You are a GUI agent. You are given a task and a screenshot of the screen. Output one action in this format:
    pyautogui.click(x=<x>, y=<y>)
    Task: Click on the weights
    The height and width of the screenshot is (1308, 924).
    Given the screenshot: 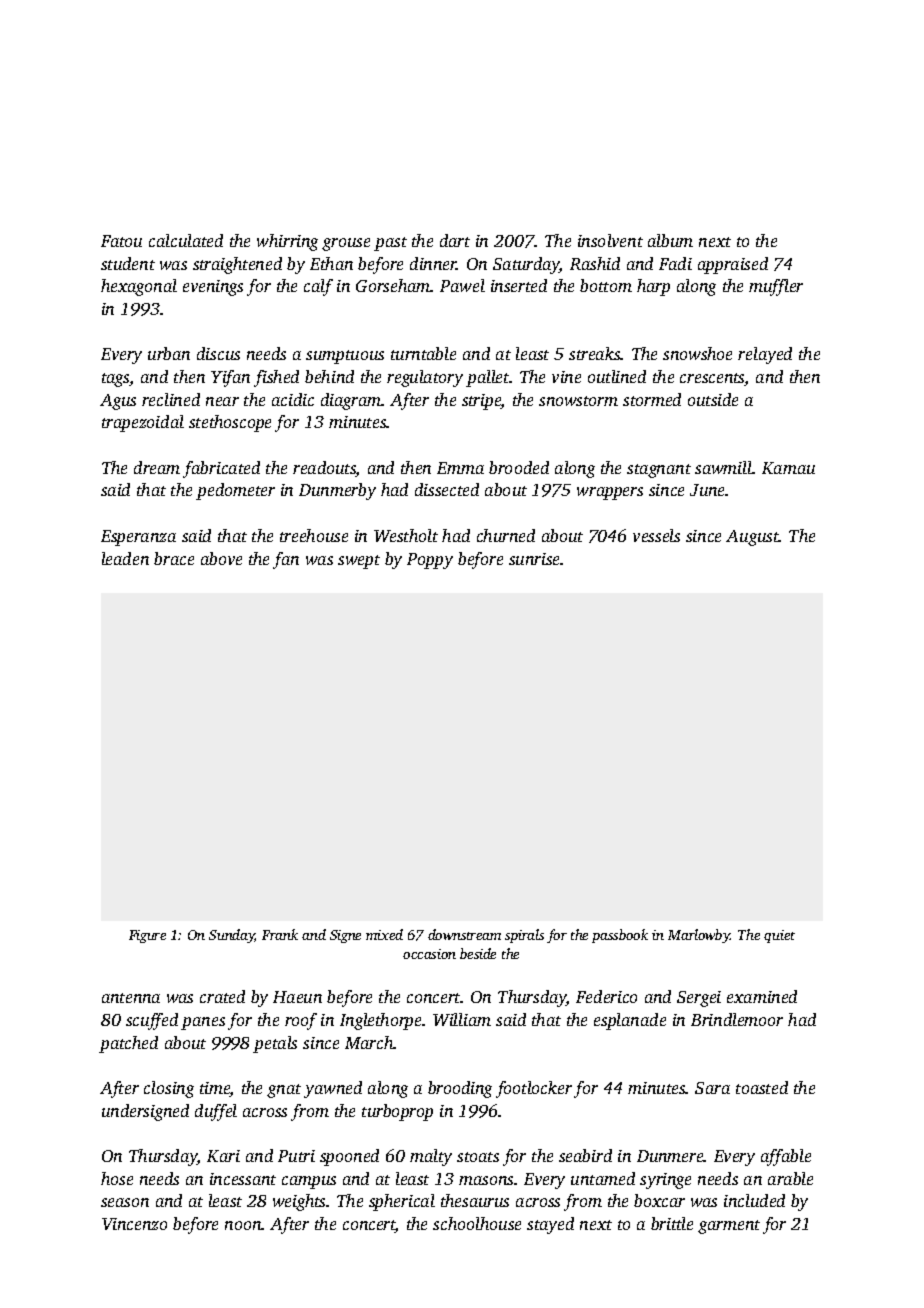 What is the action you would take?
    pyautogui.click(x=299, y=1202)
